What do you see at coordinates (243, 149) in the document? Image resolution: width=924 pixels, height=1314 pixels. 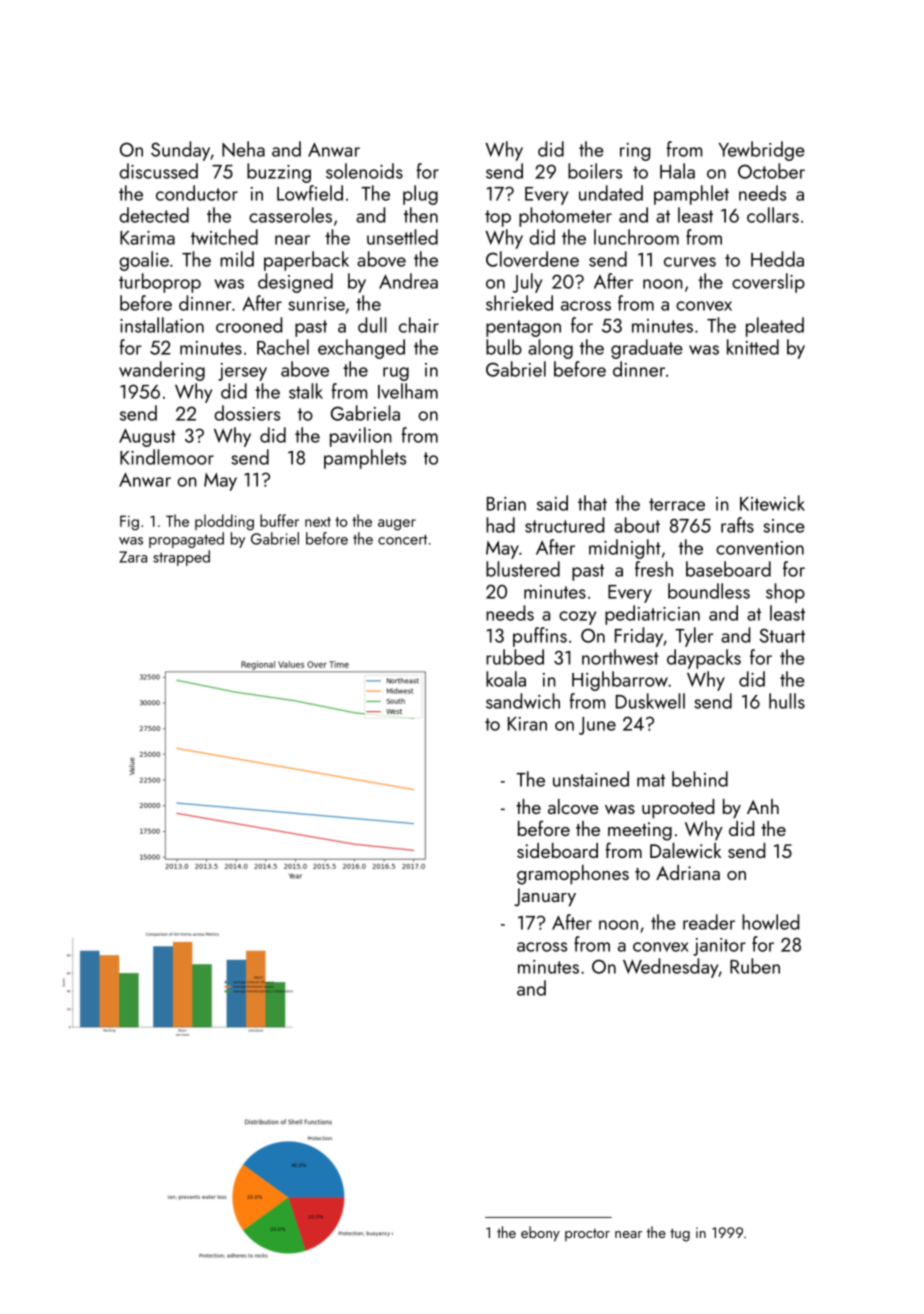 I see `Neha` at bounding box center [243, 149].
